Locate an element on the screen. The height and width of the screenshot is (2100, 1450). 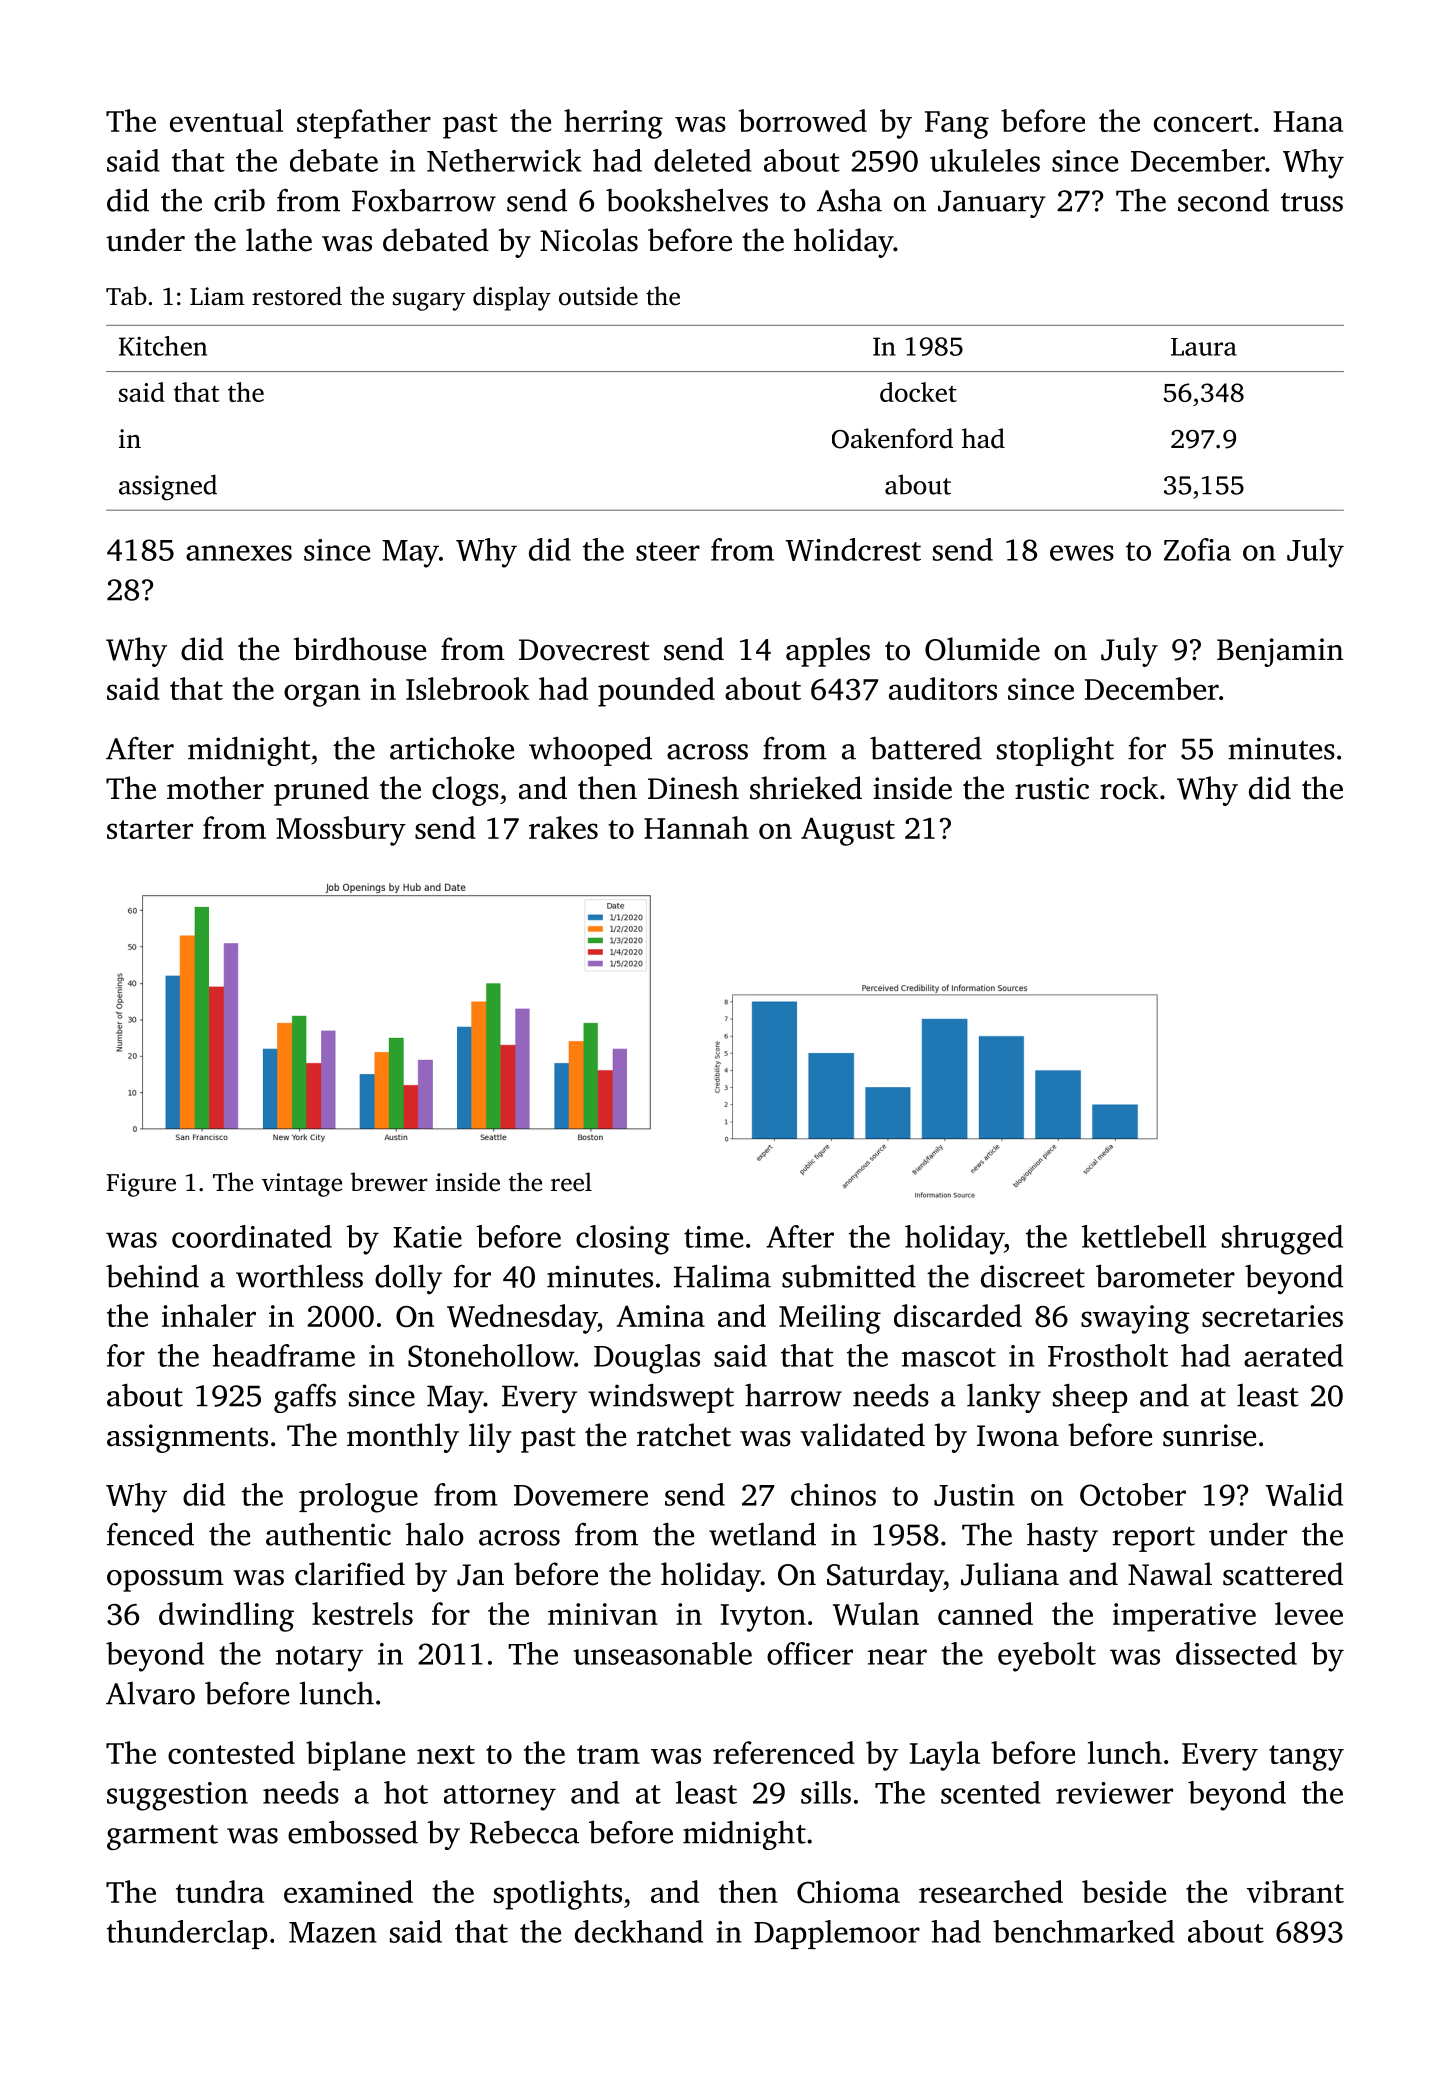
vintage is located at coordinates (302, 1185).
